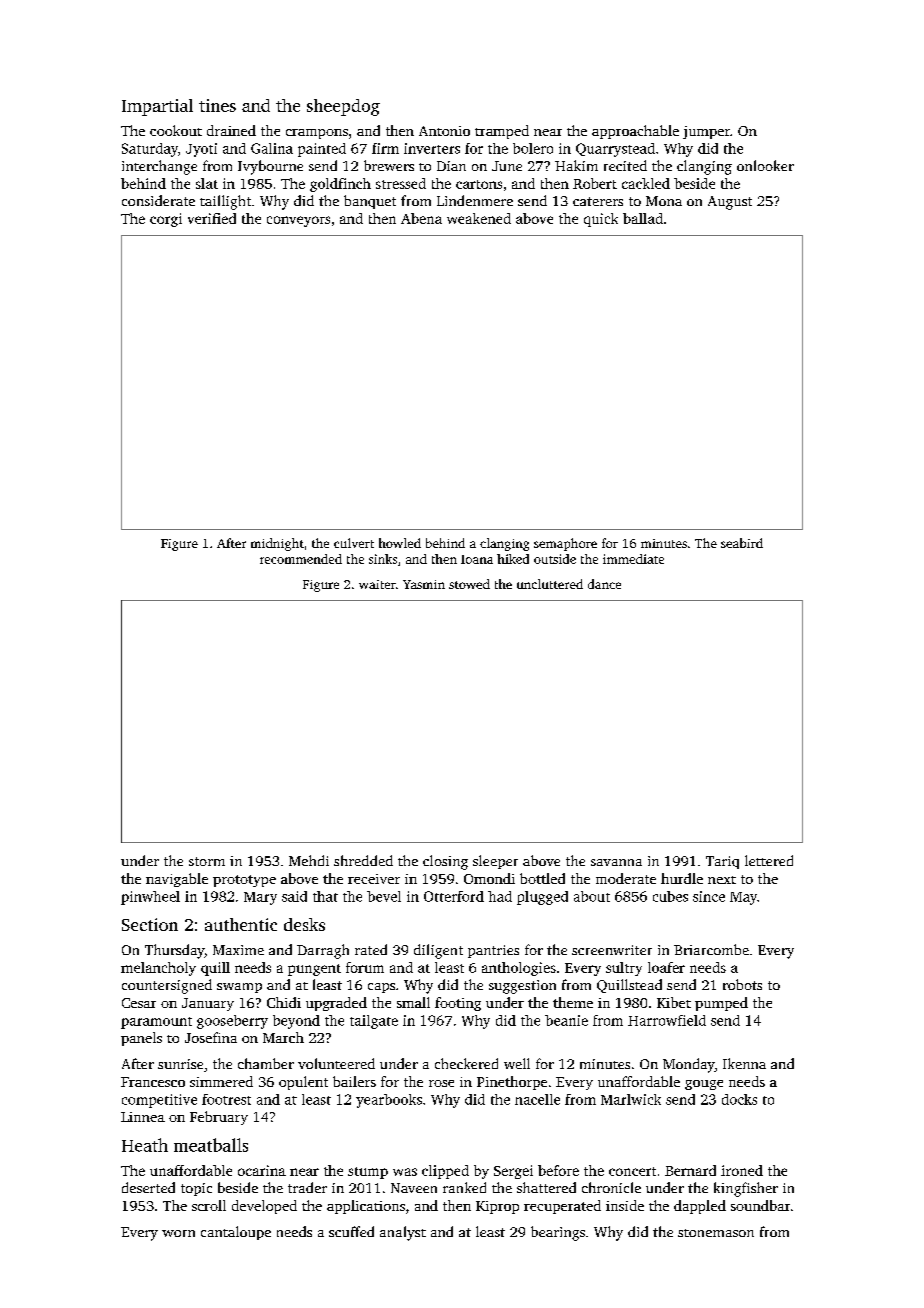 This screenshot has width=924, height=1308. I want to click on deserted, so click(148, 1187).
